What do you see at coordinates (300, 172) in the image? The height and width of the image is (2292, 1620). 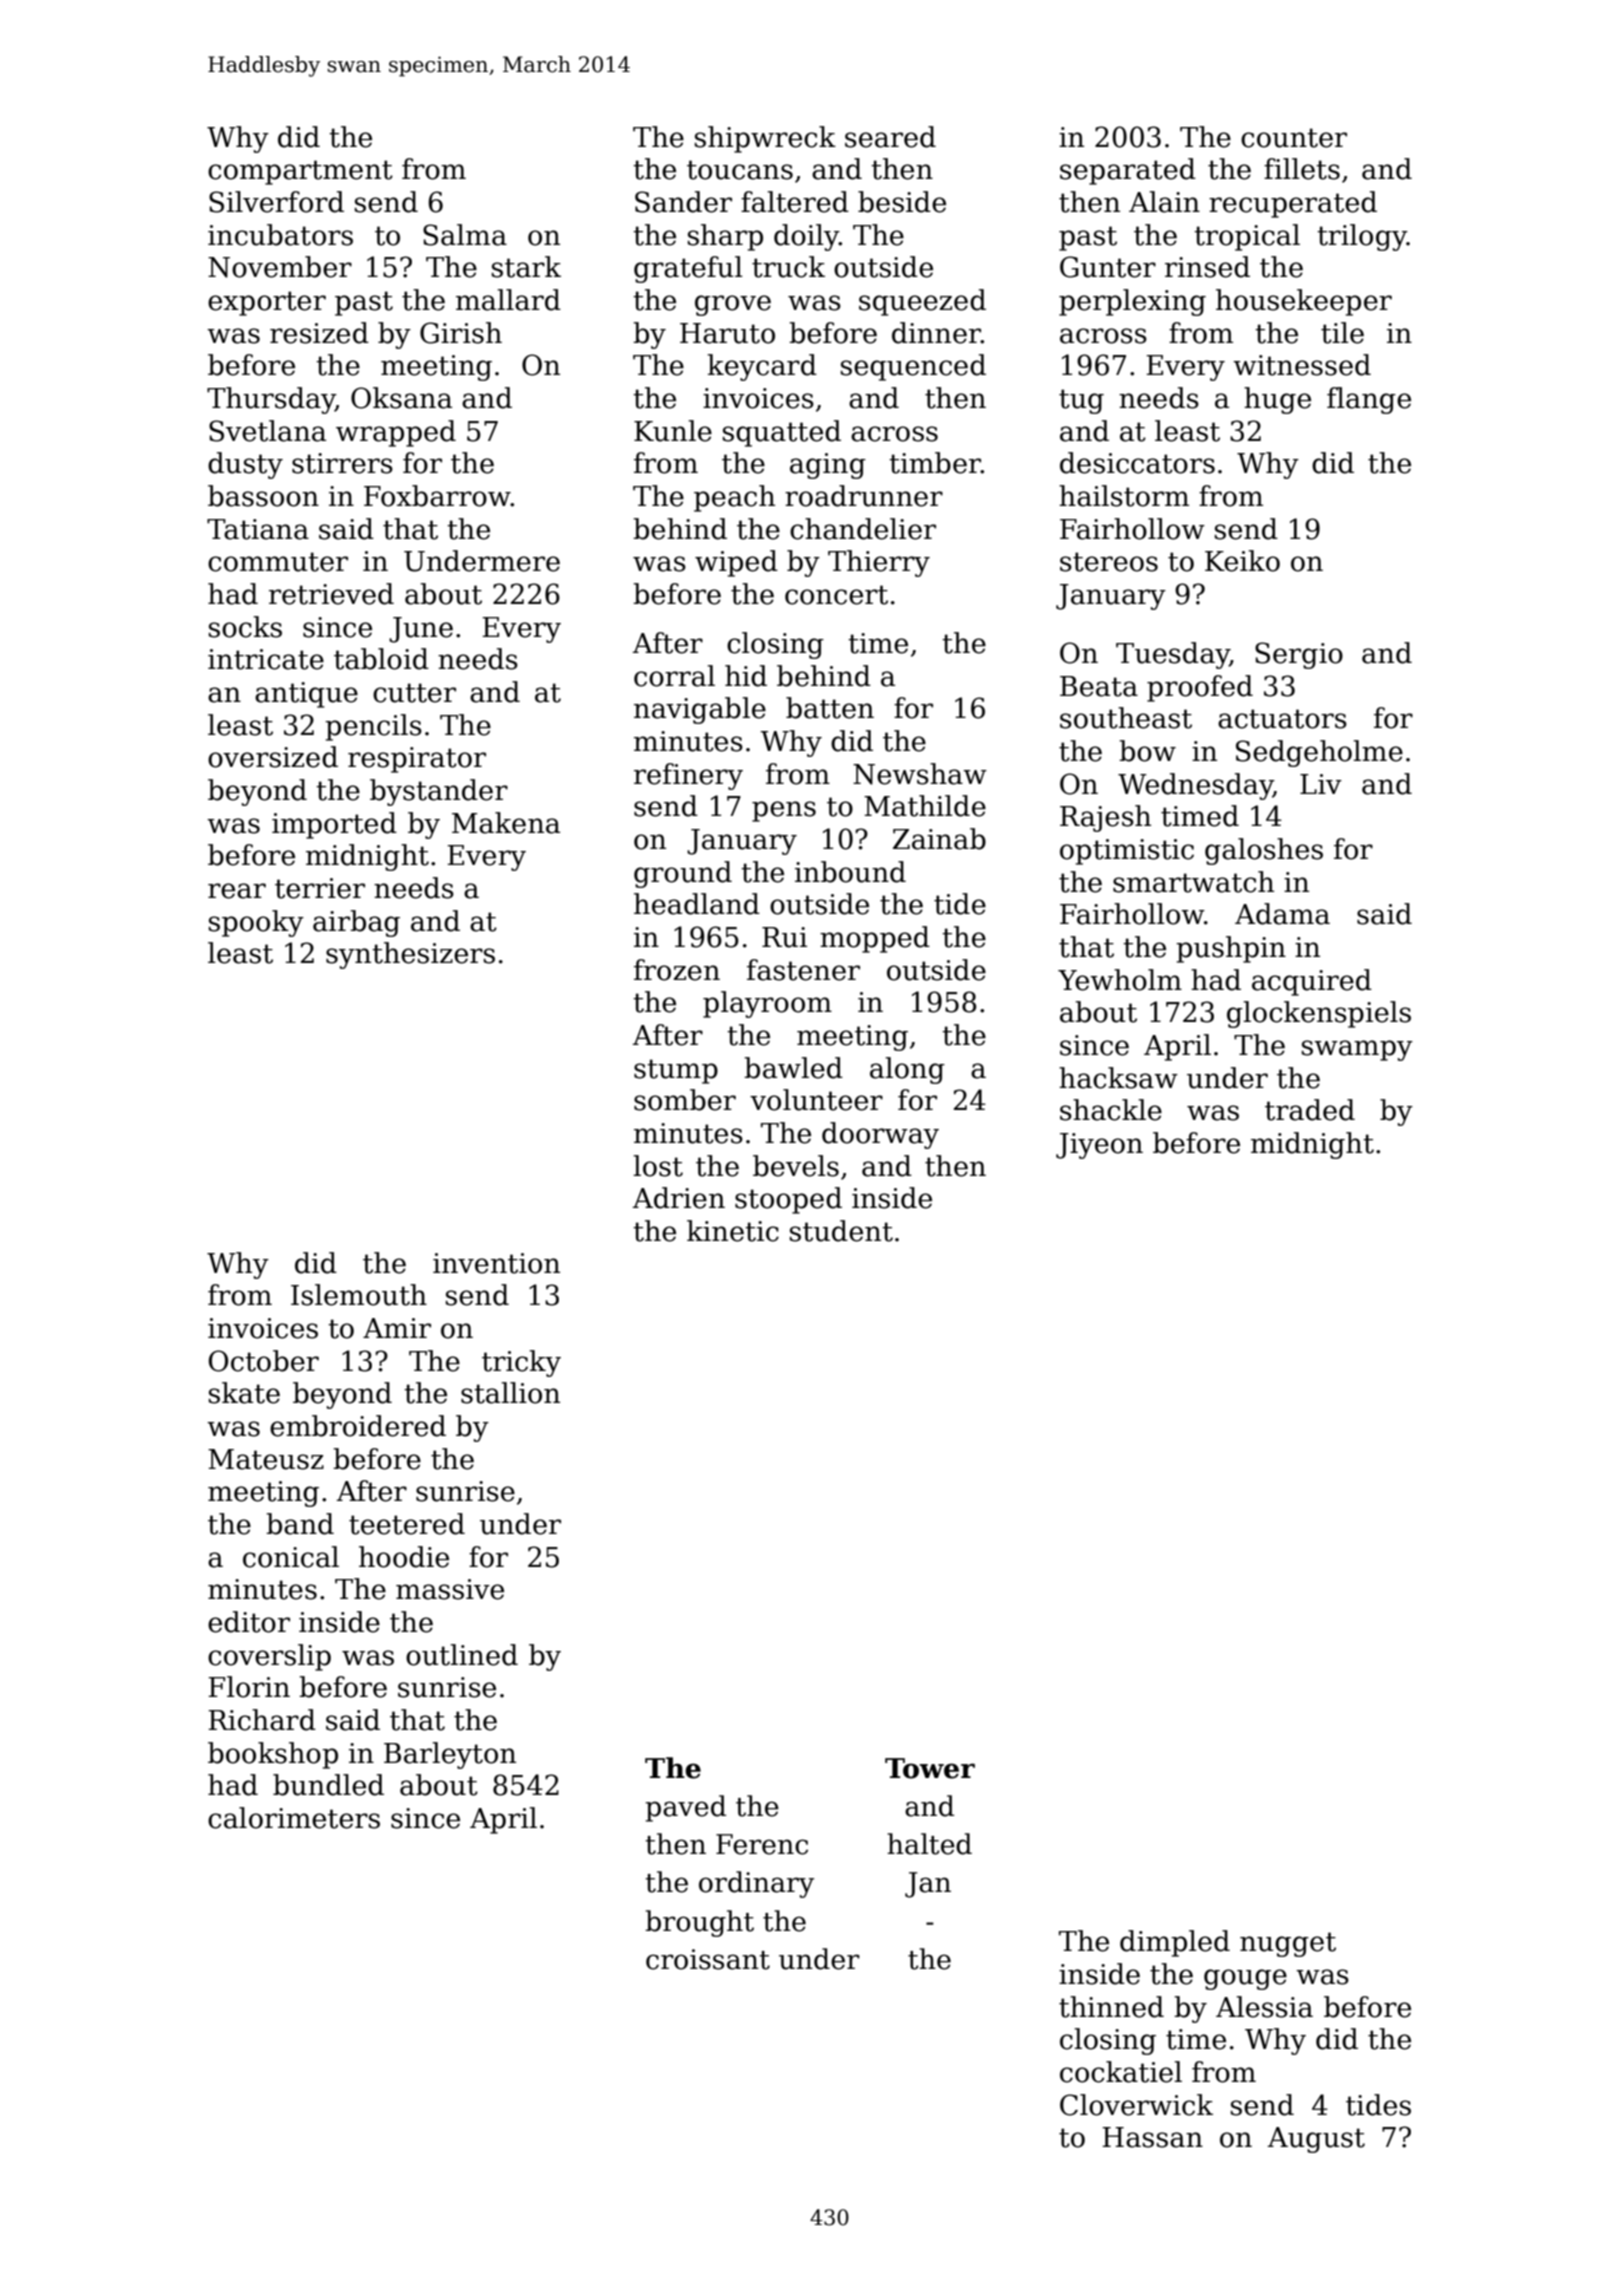 I see `compartment` at bounding box center [300, 172].
